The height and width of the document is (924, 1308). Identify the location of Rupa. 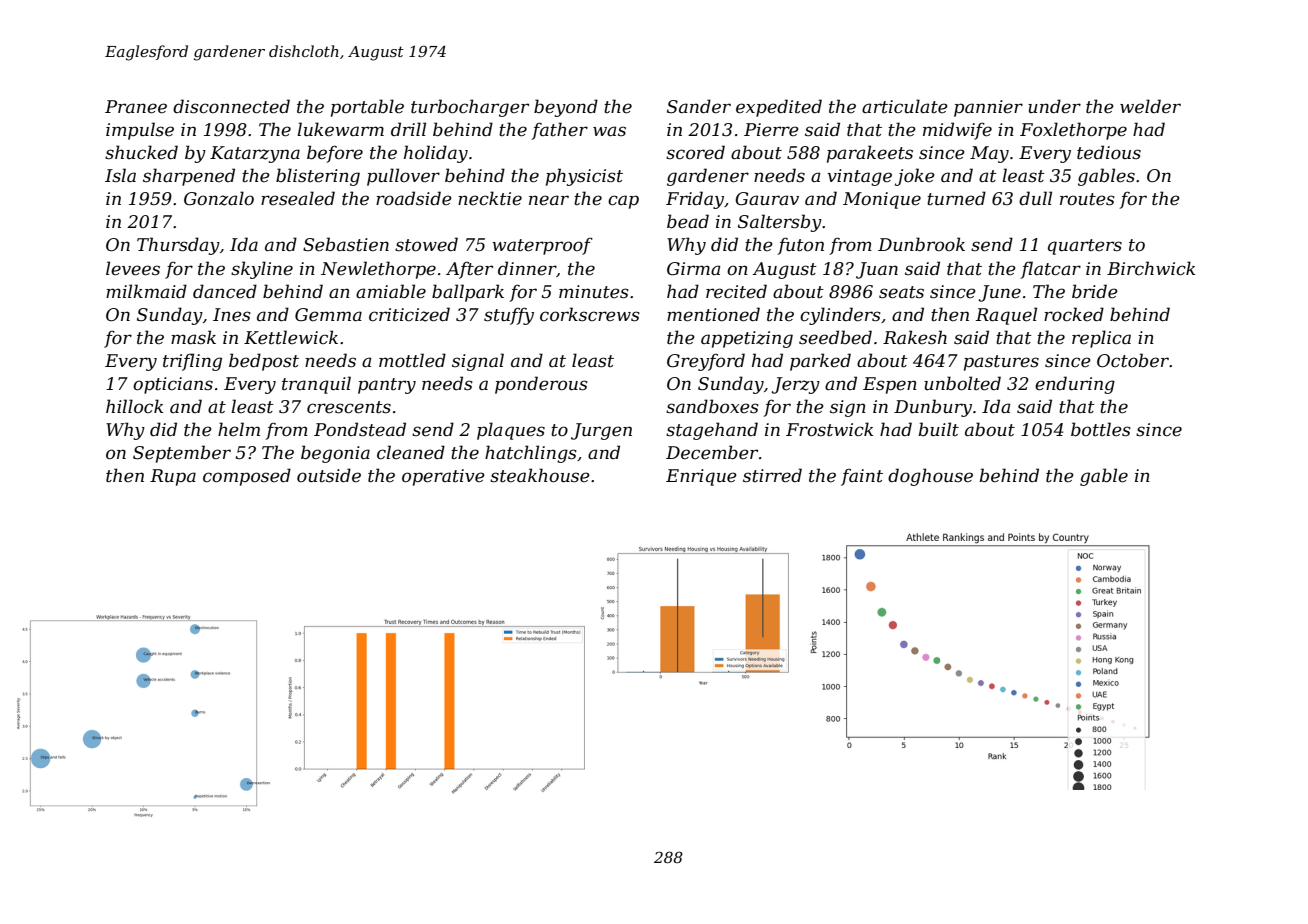
(173, 477).
